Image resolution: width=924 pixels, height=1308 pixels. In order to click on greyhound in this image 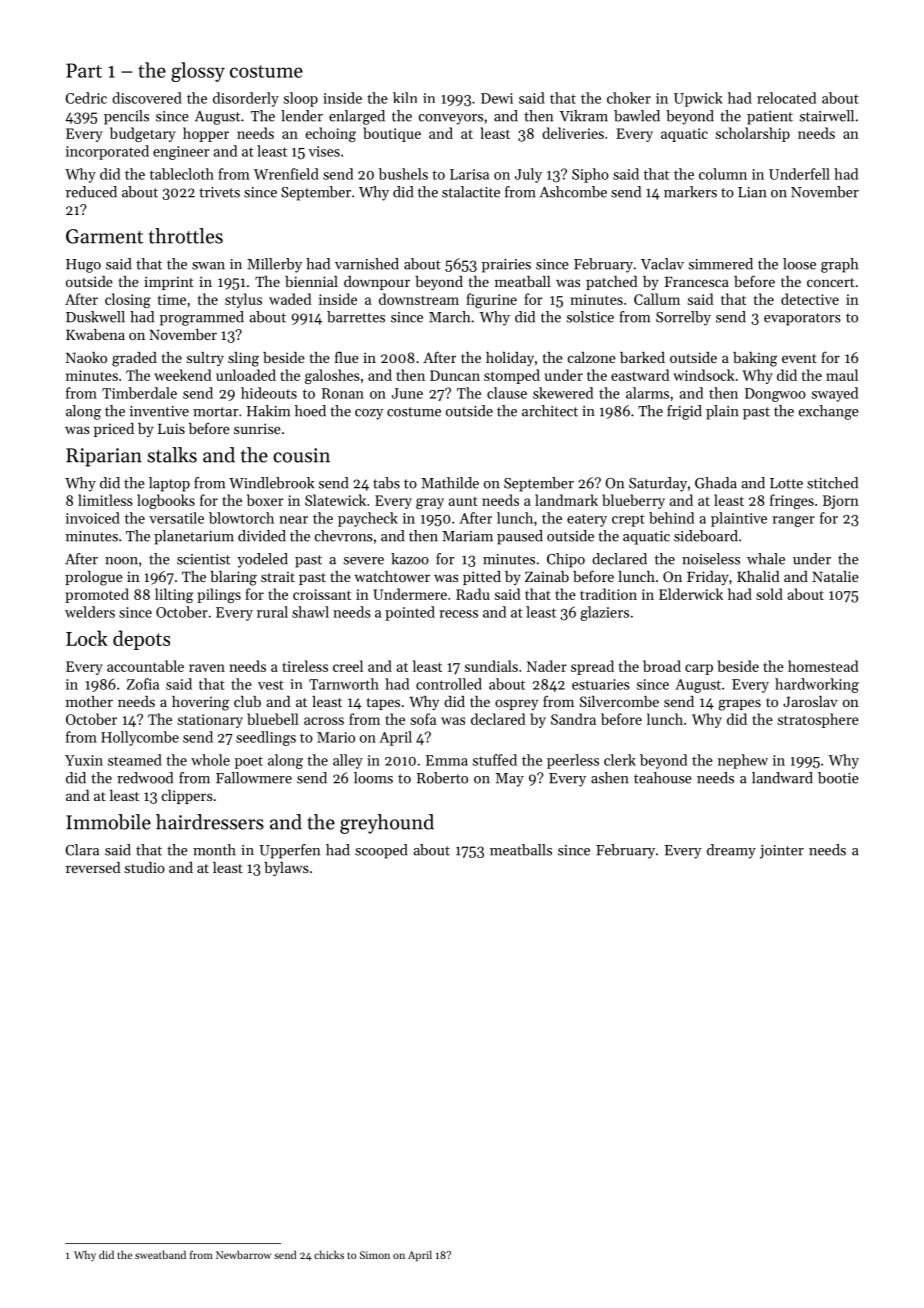, I will do `click(387, 824)`.
